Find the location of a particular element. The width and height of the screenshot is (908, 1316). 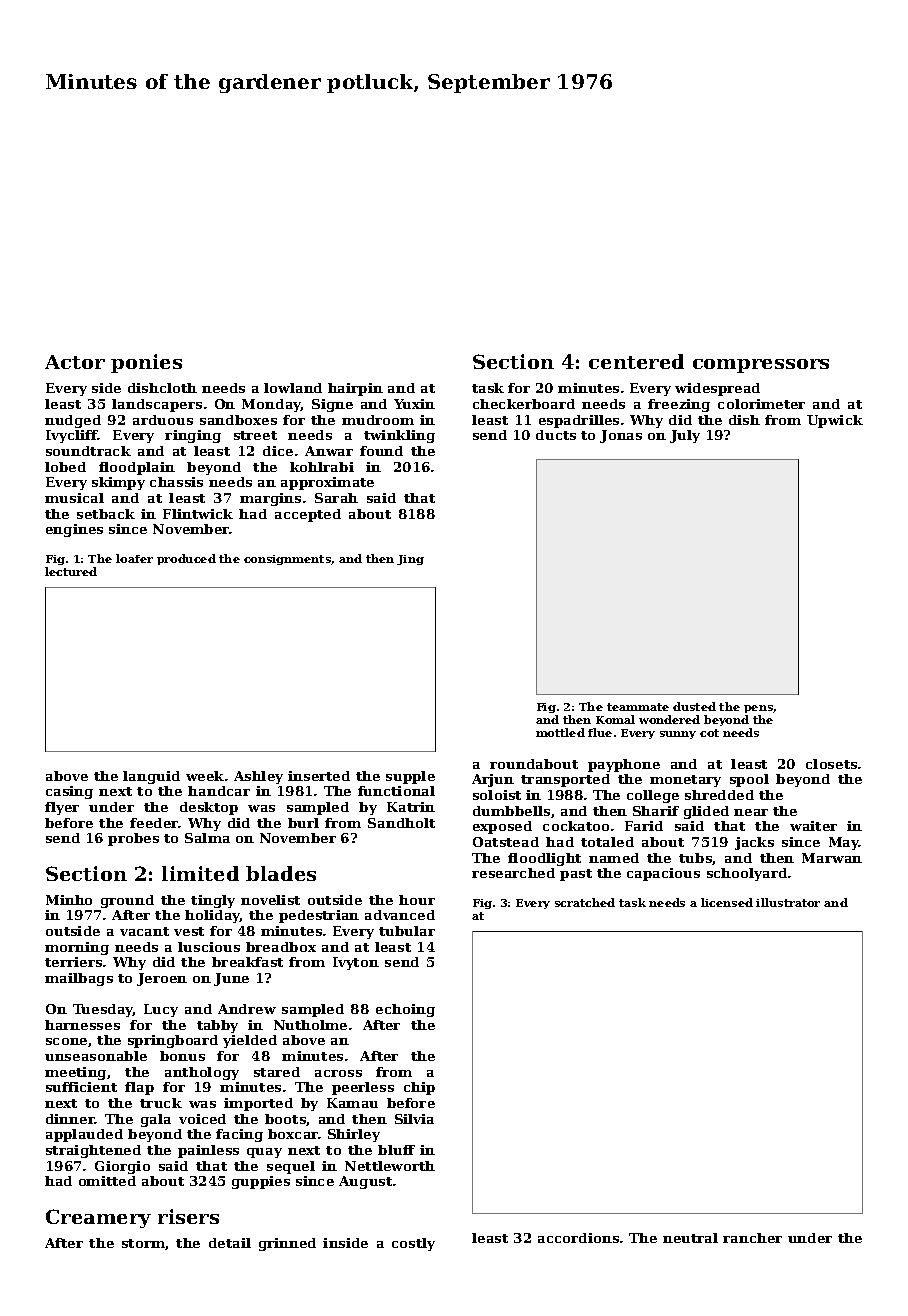

neutral is located at coordinates (690, 1238).
